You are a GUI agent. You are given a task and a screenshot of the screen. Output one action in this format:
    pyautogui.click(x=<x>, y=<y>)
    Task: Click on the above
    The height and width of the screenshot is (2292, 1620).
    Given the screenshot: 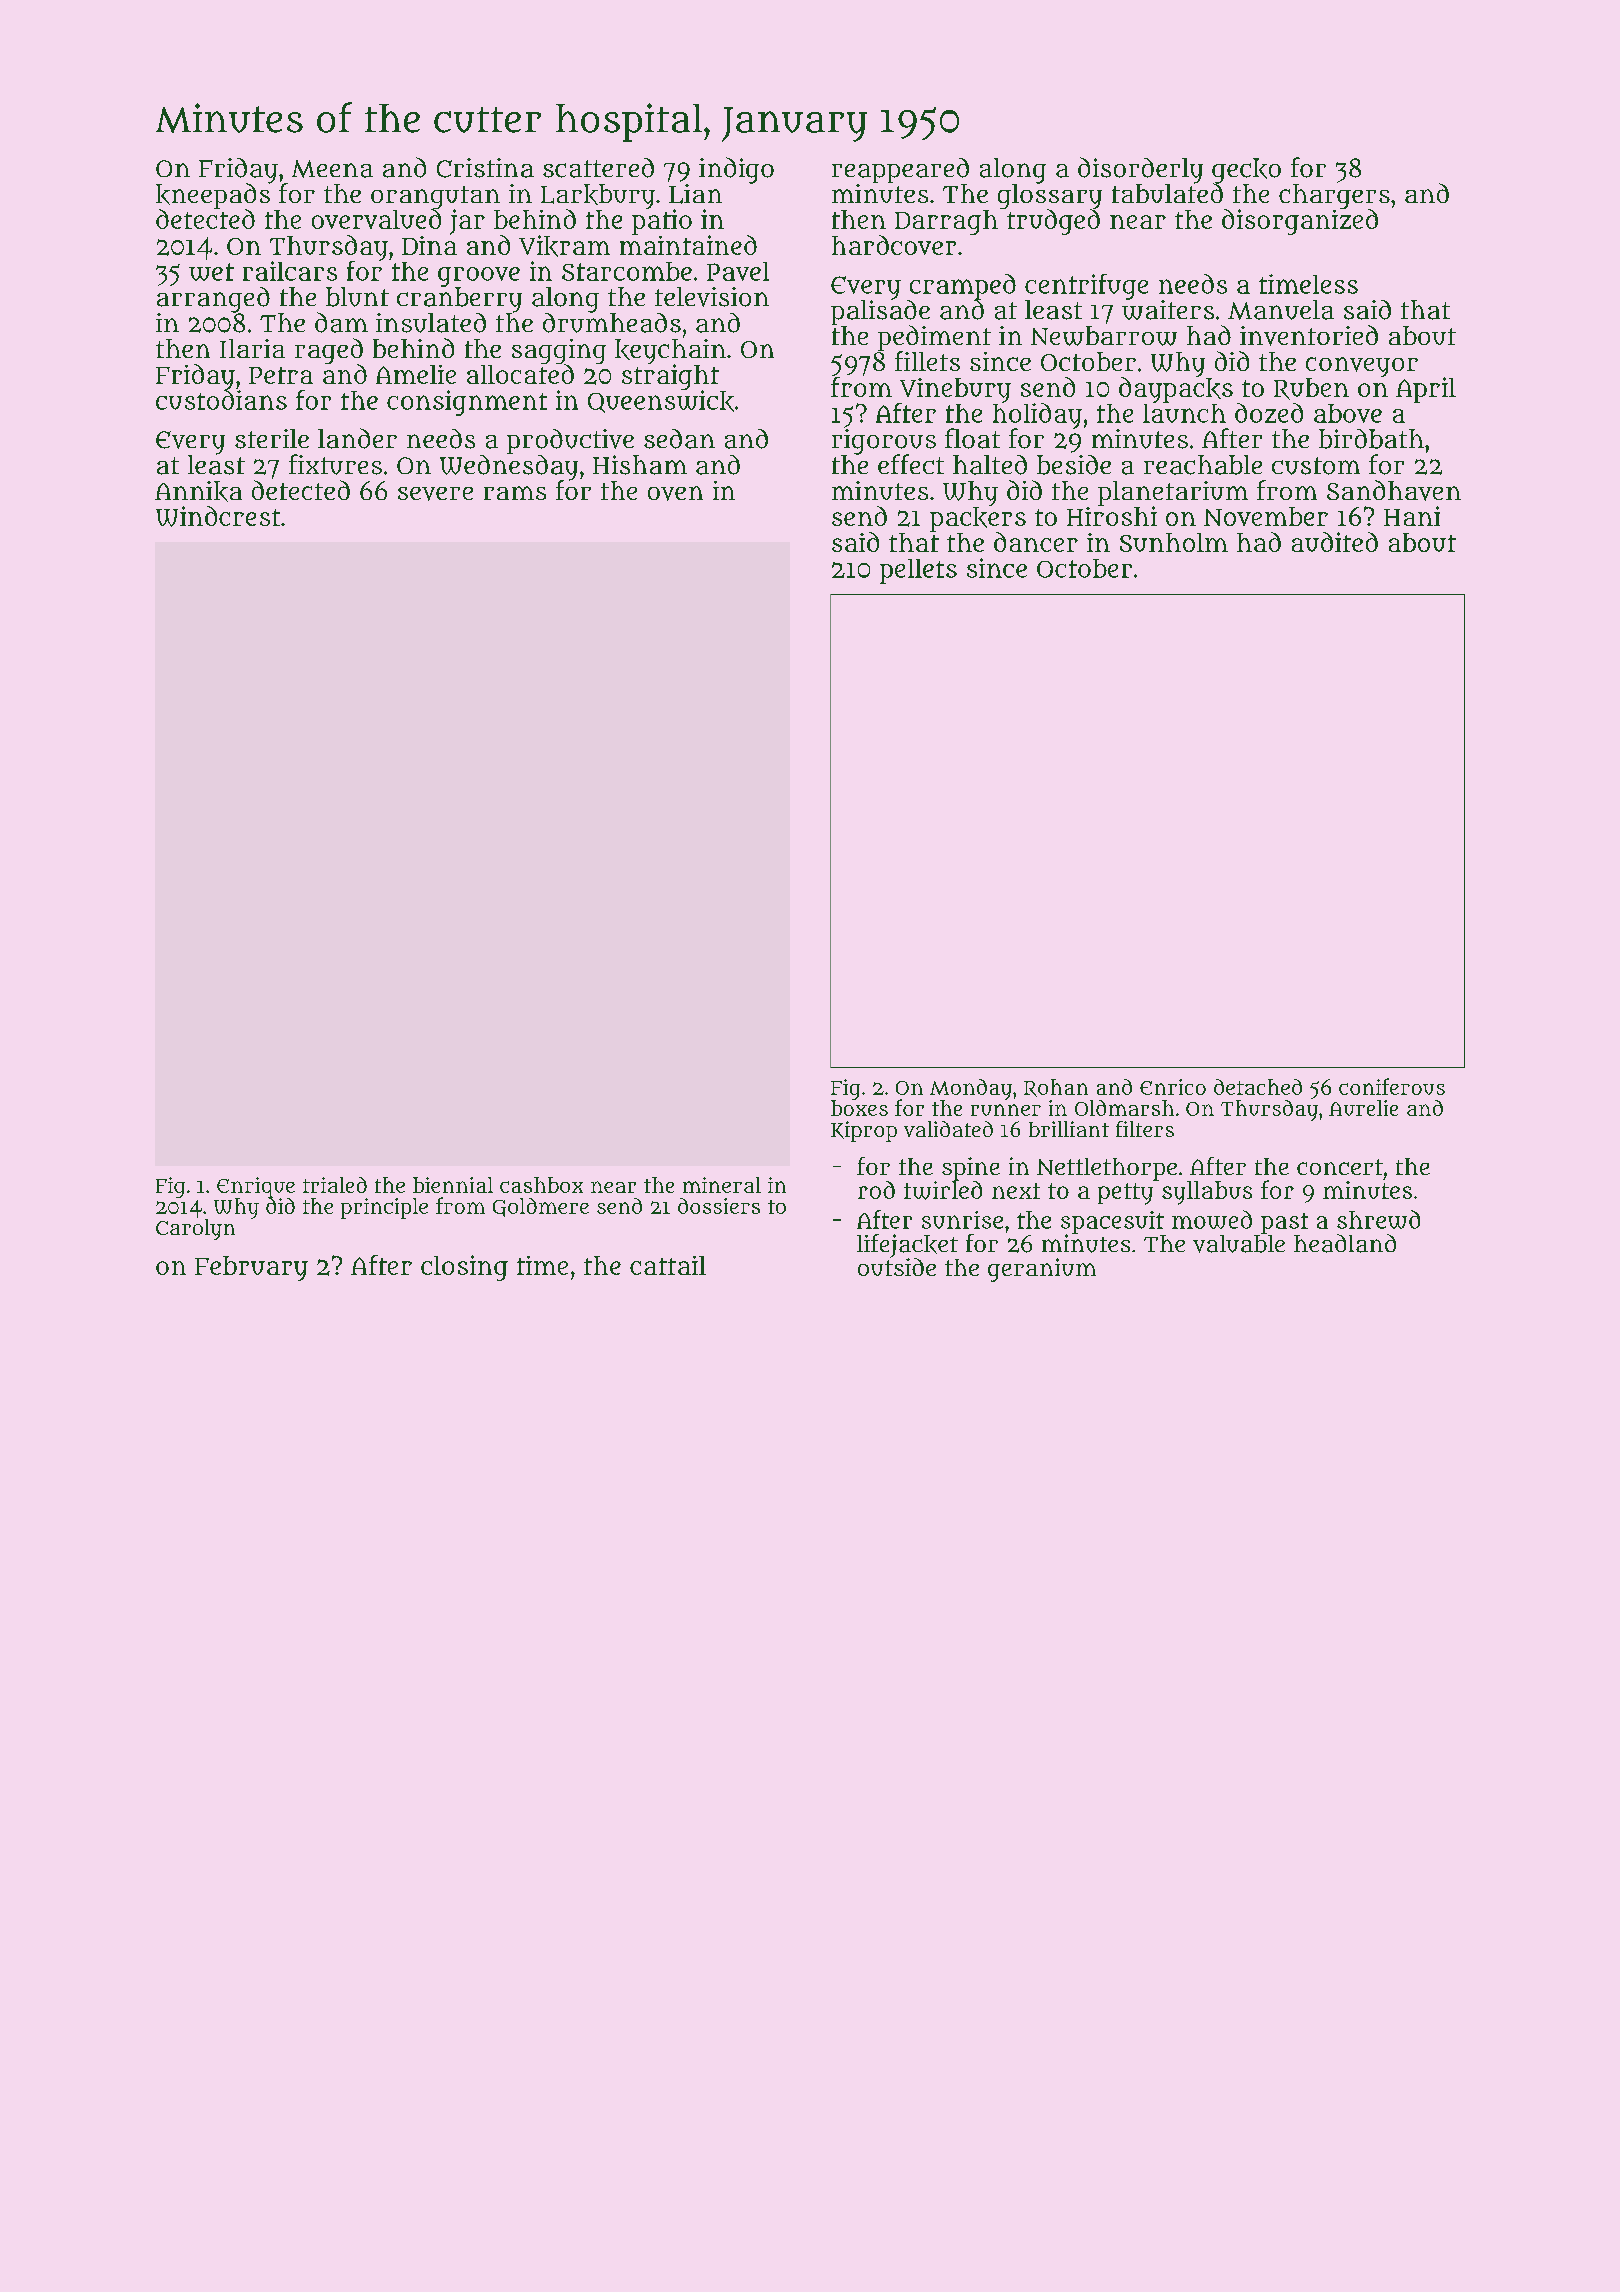 What is the action you would take?
    pyautogui.click(x=1348, y=413)
